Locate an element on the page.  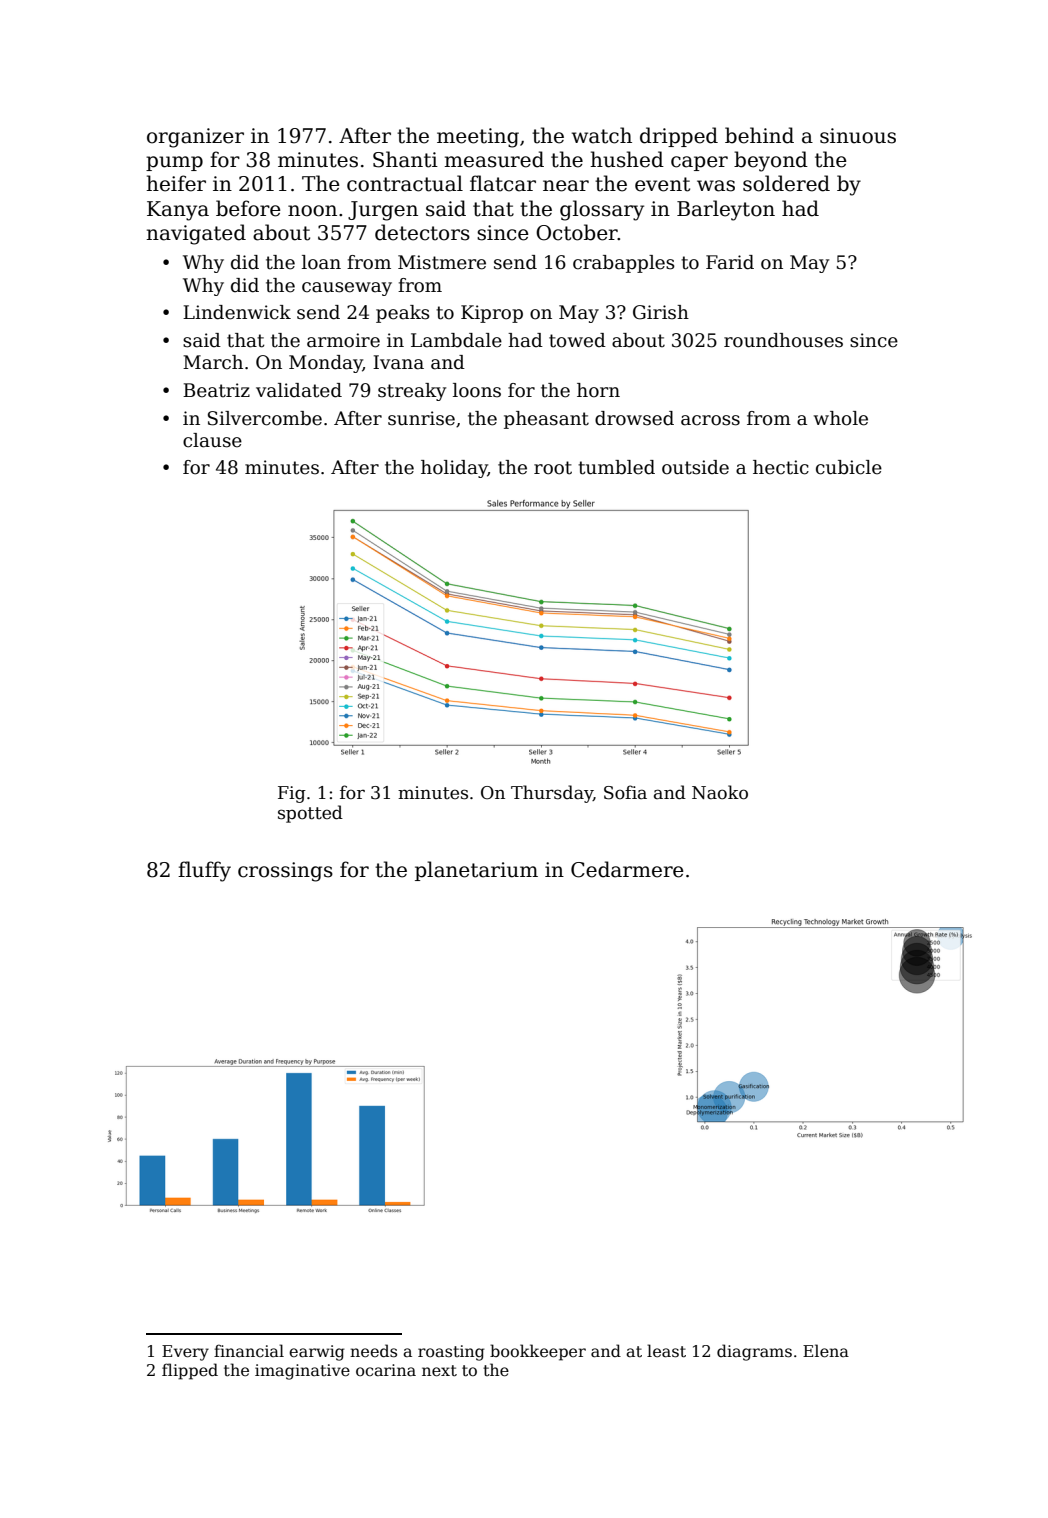
fluffy is located at coordinates (204, 871).
